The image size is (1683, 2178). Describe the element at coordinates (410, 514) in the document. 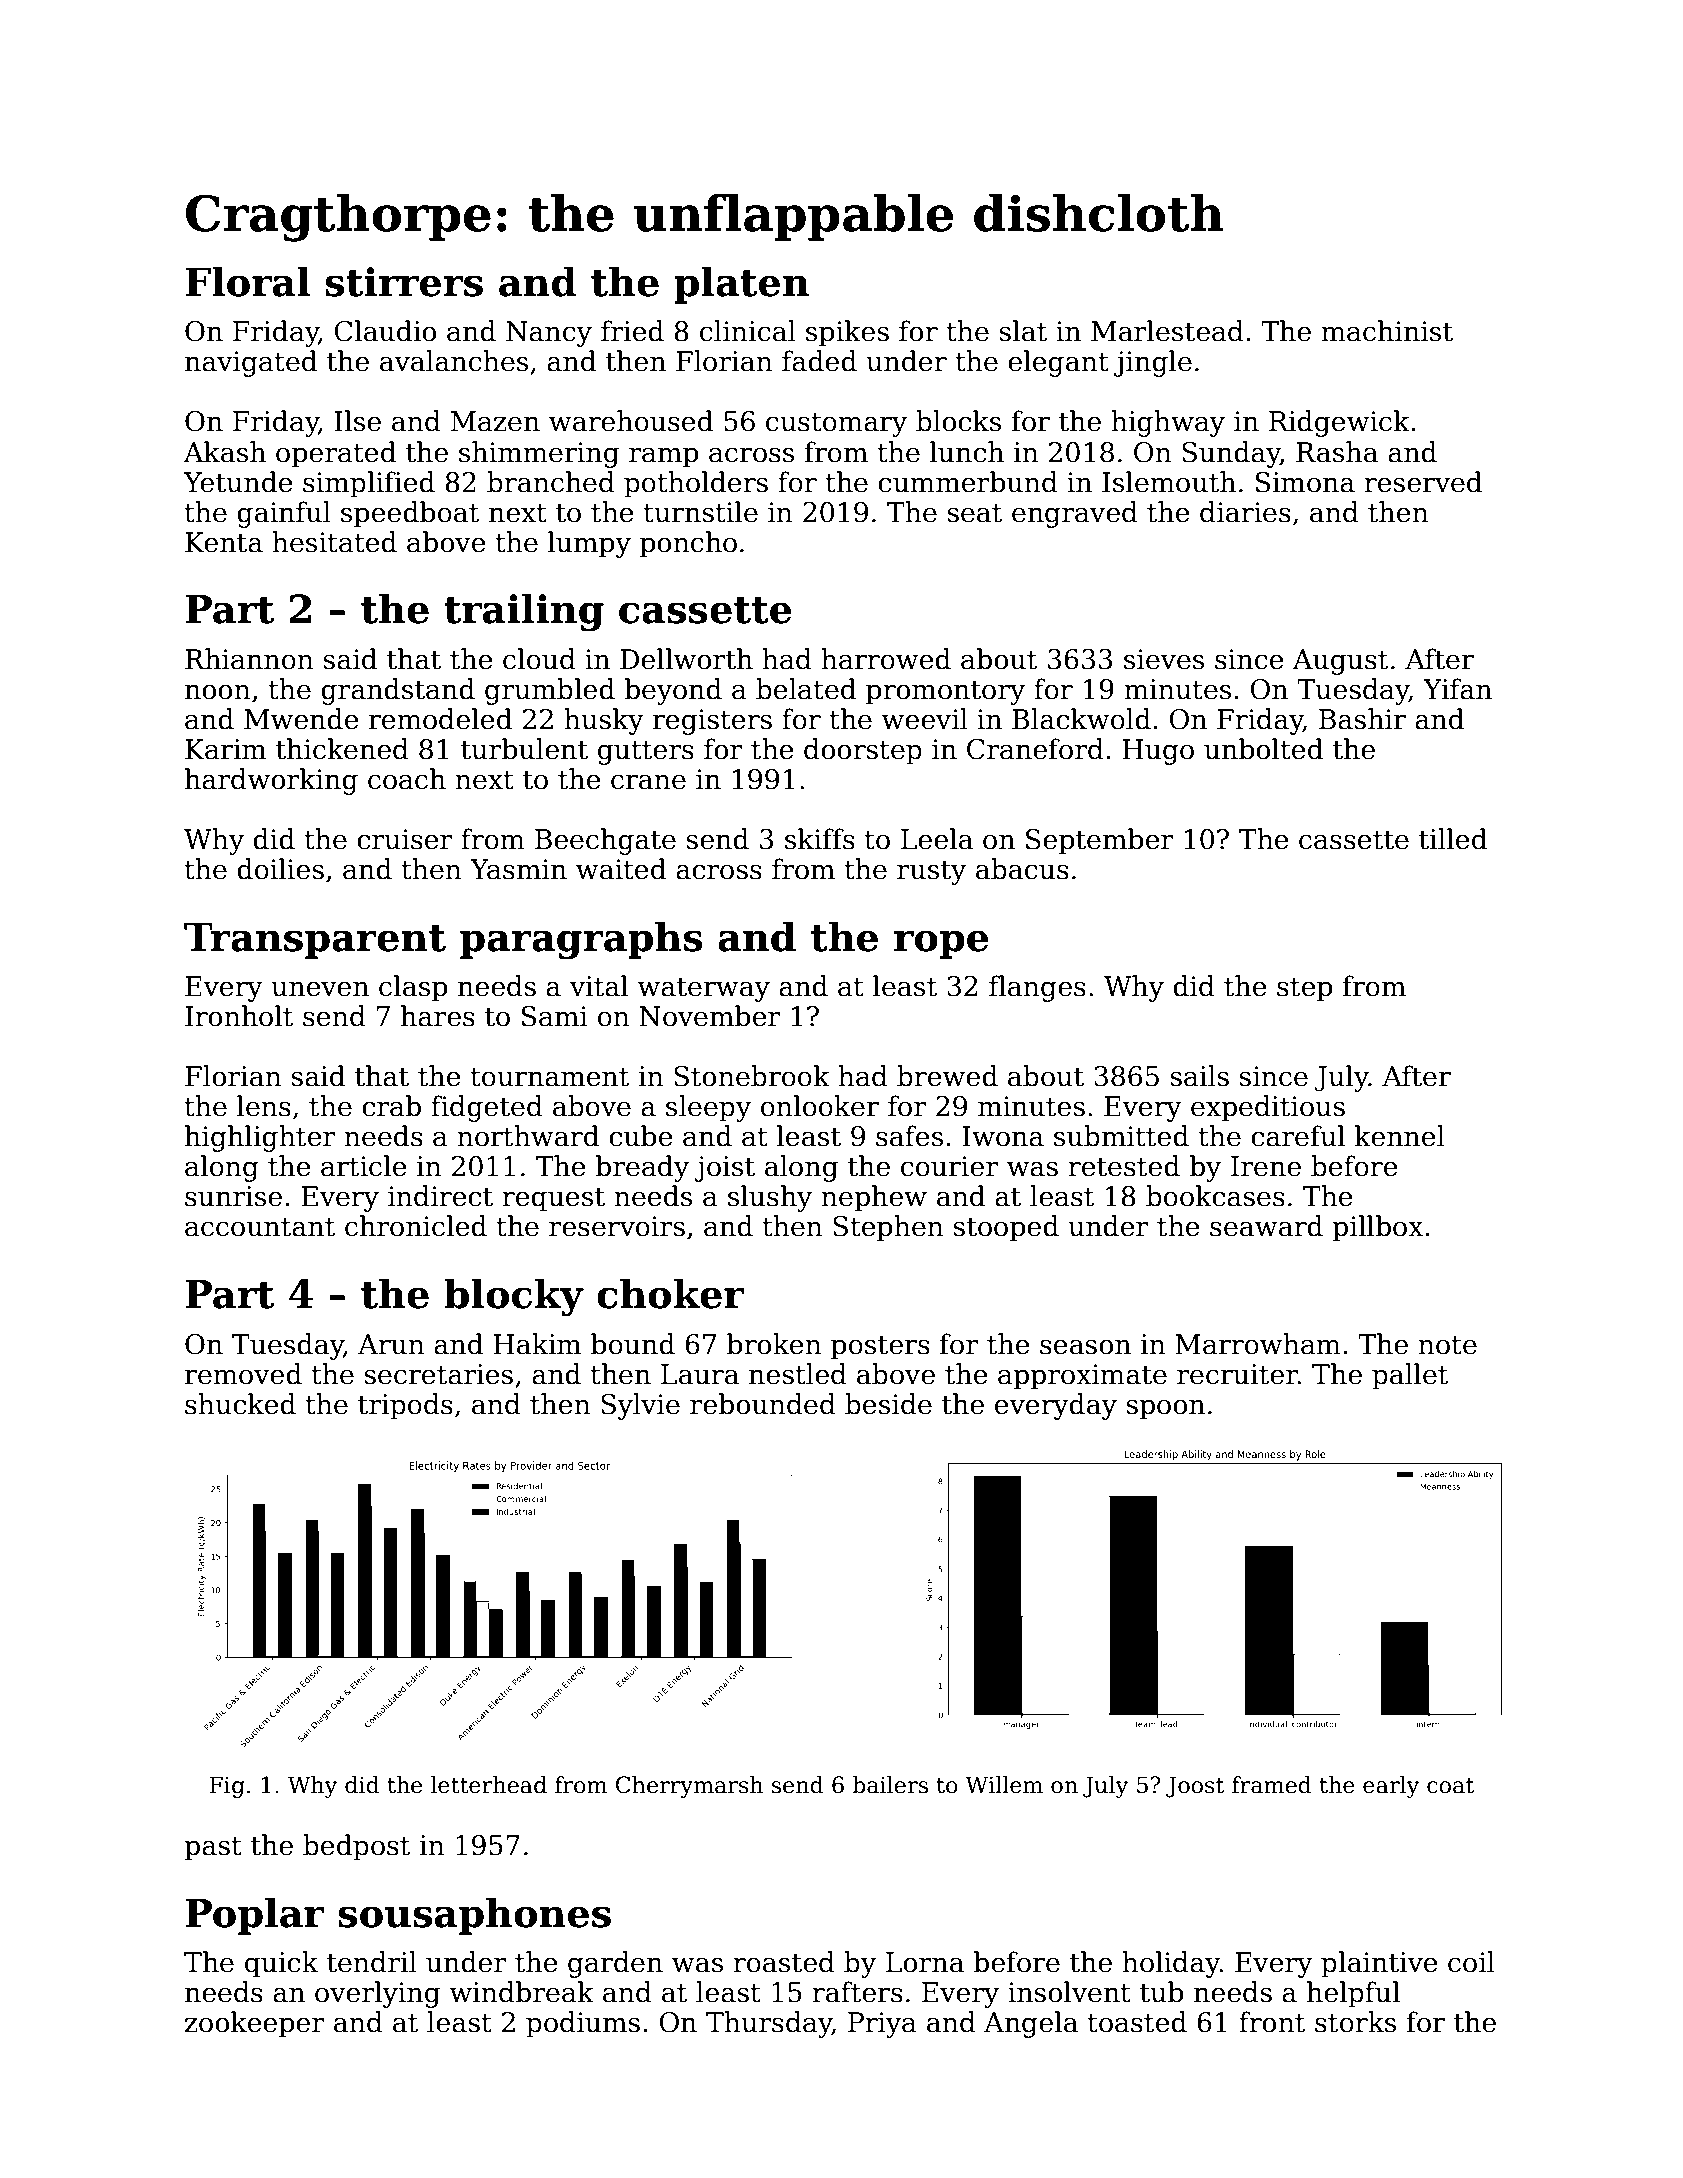

I see `speedboat` at that location.
